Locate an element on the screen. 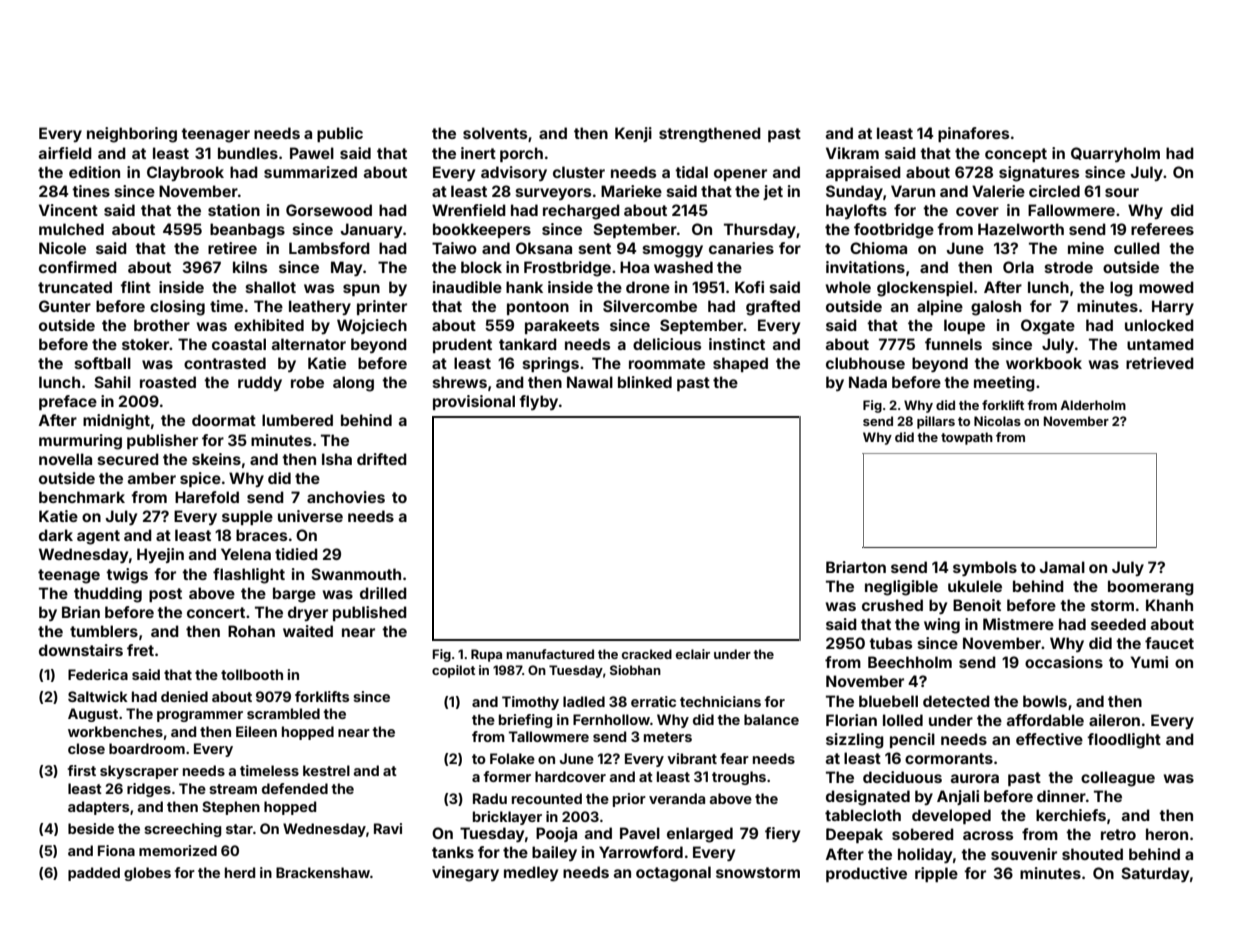 The image size is (1233, 952). cracked is located at coordinates (647, 654).
